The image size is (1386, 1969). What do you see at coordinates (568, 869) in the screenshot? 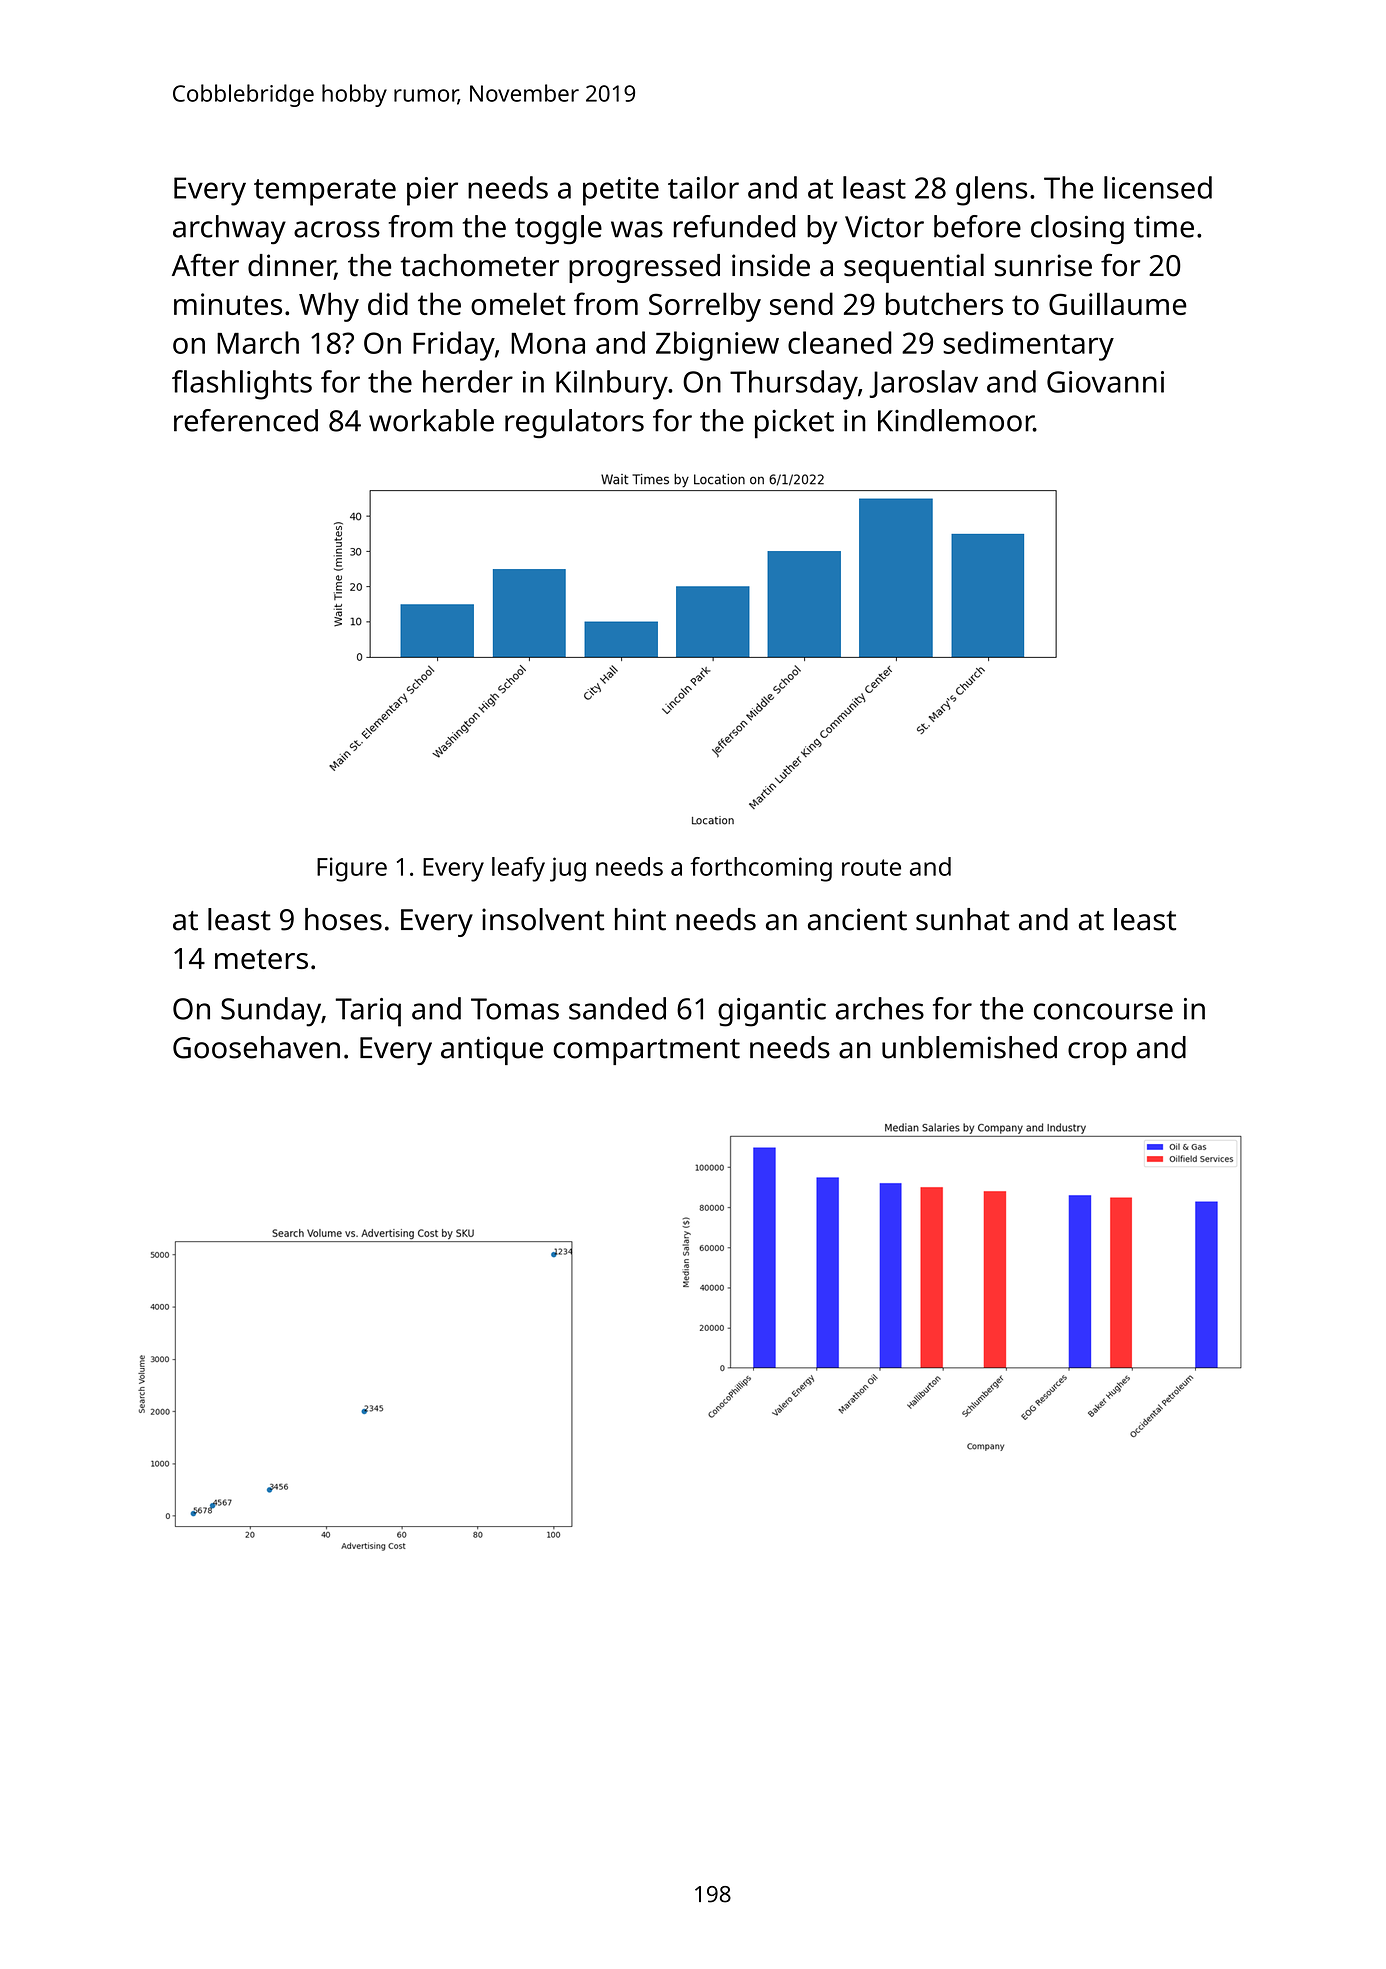
I see `jug` at bounding box center [568, 869].
